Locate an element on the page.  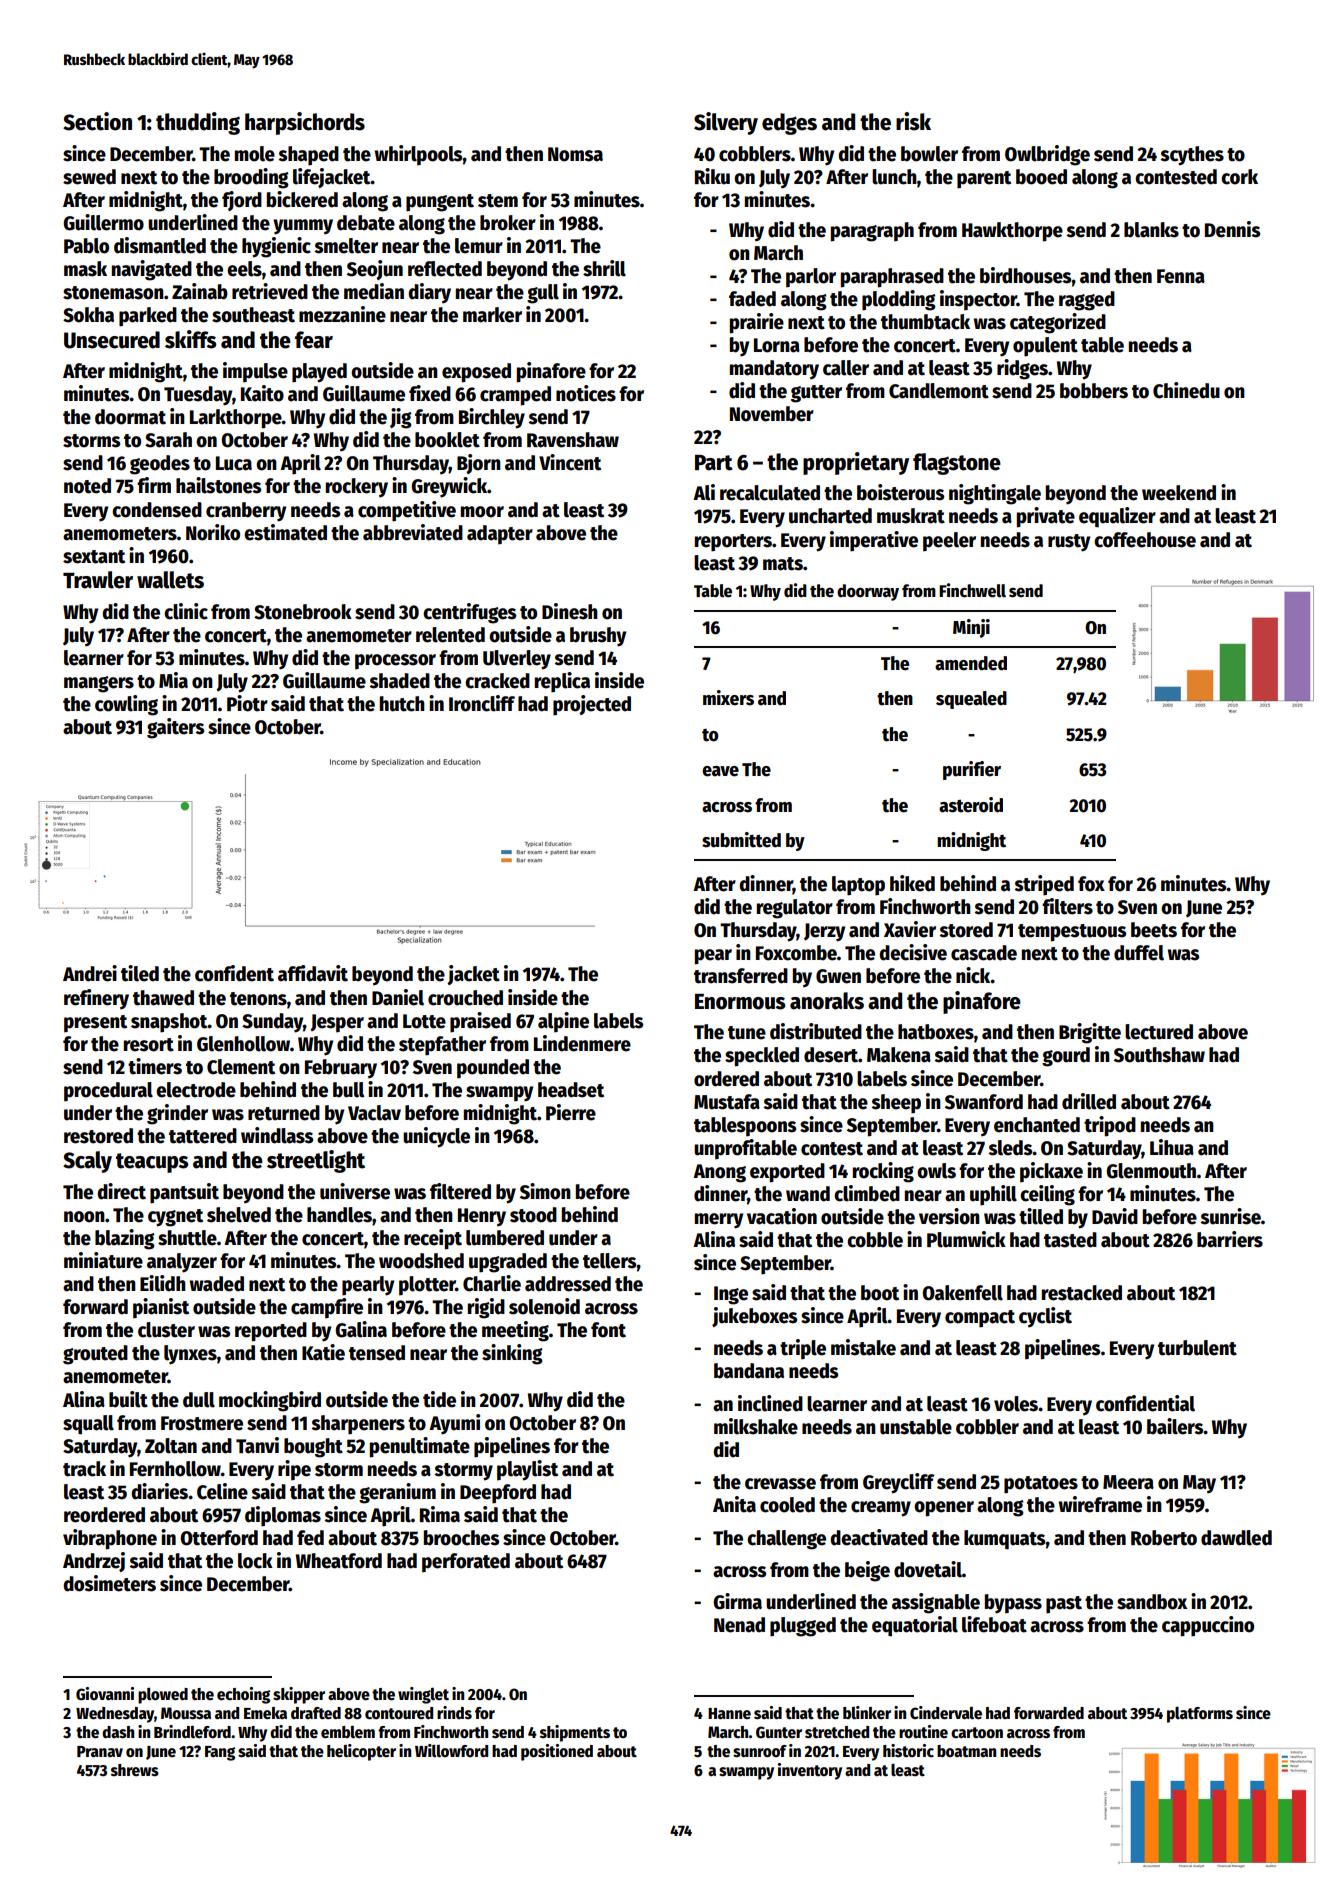
Minji is located at coordinates (971, 628).
